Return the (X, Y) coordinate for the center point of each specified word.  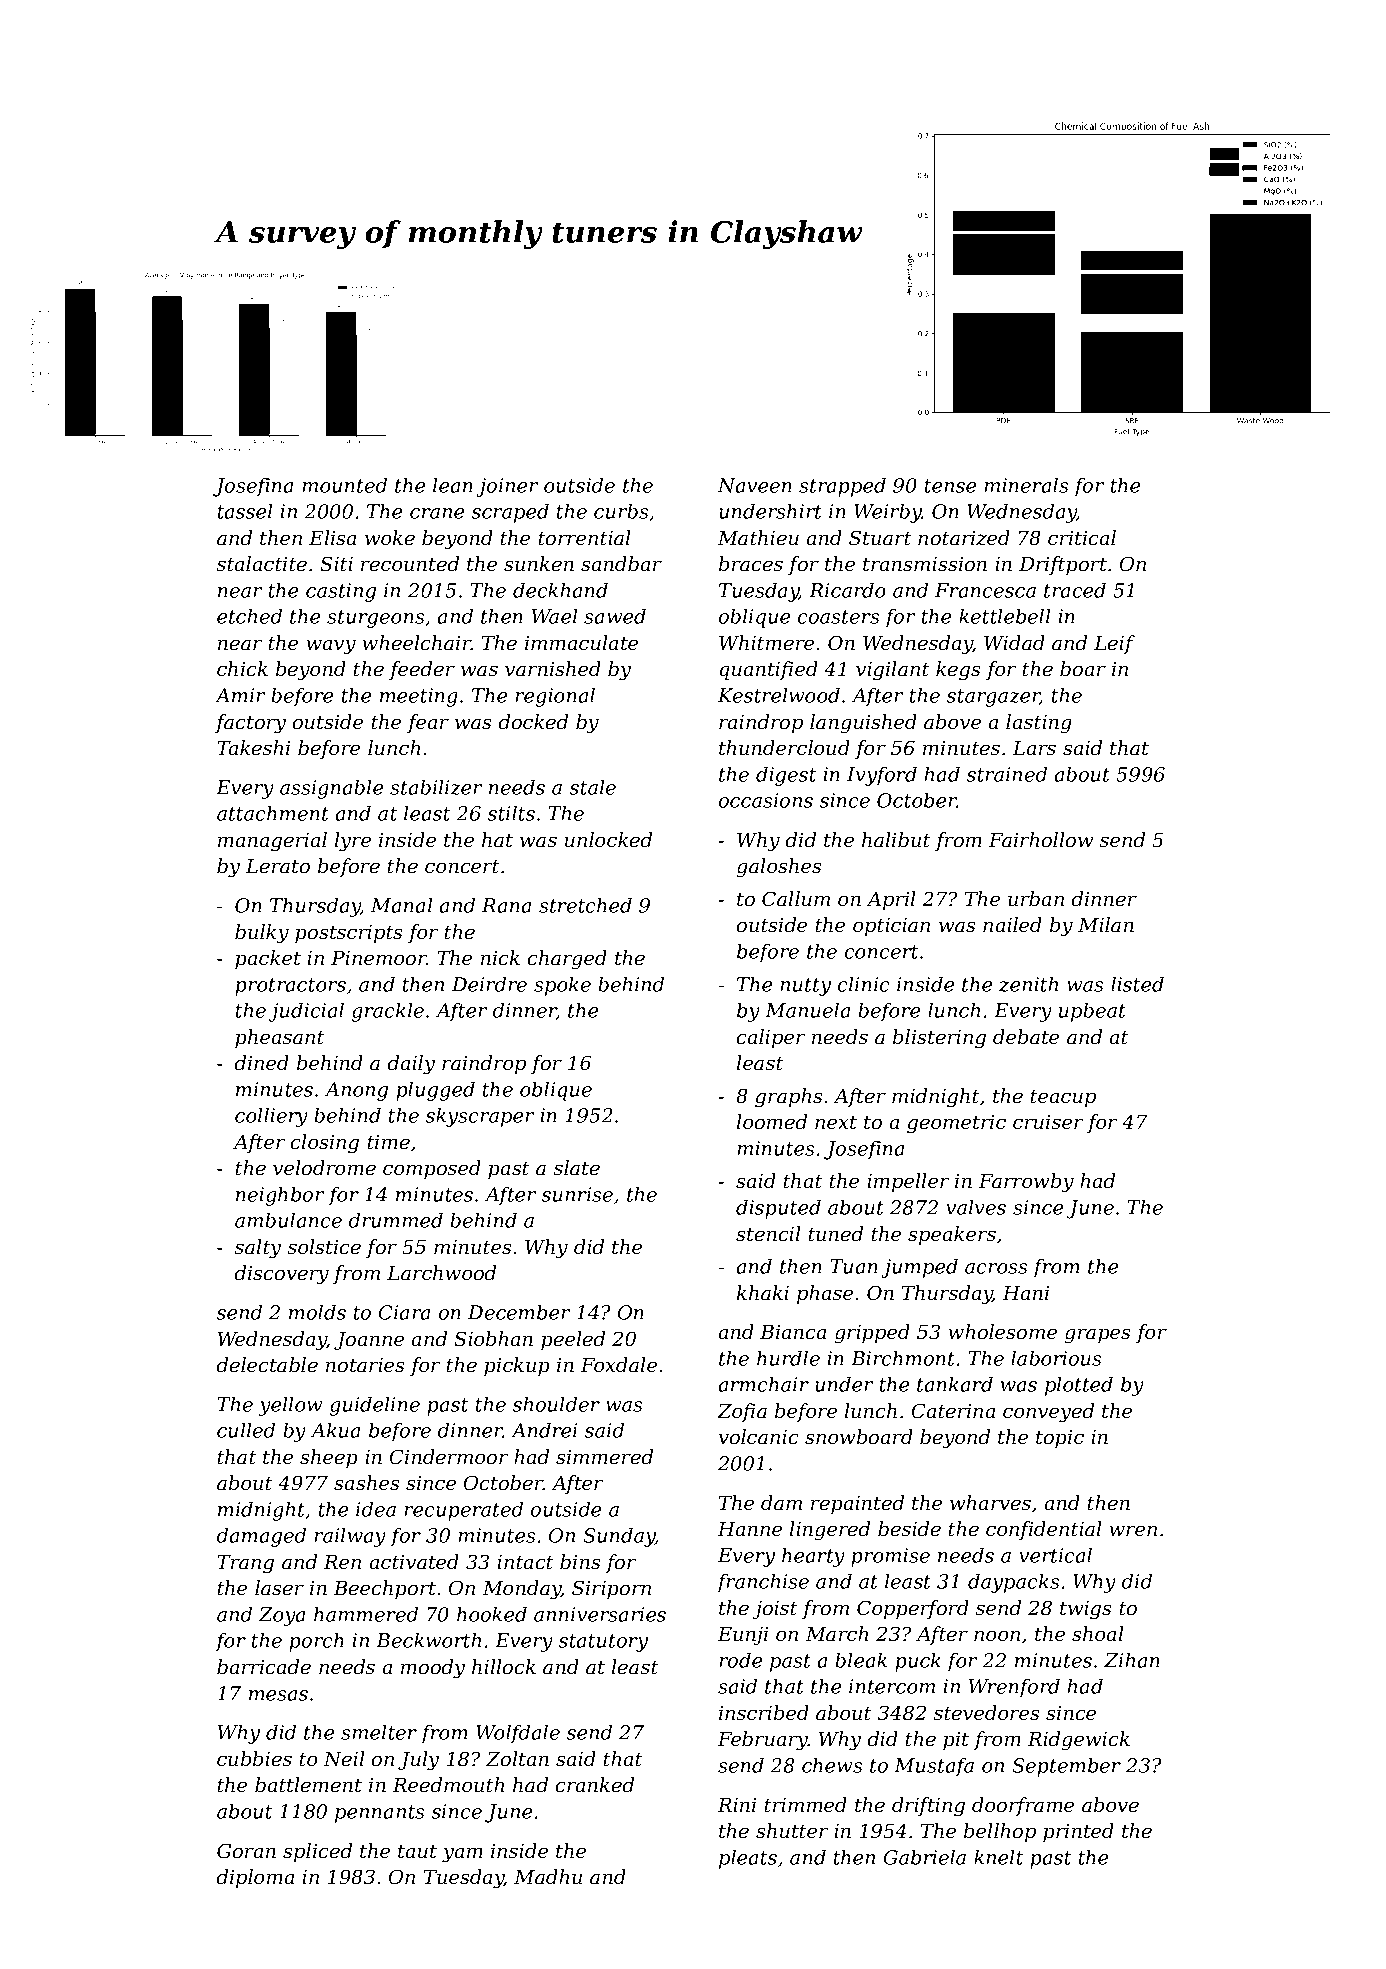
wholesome (1002, 1332)
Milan (1106, 924)
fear (428, 723)
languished (863, 724)
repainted (857, 1504)
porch (316, 1642)
